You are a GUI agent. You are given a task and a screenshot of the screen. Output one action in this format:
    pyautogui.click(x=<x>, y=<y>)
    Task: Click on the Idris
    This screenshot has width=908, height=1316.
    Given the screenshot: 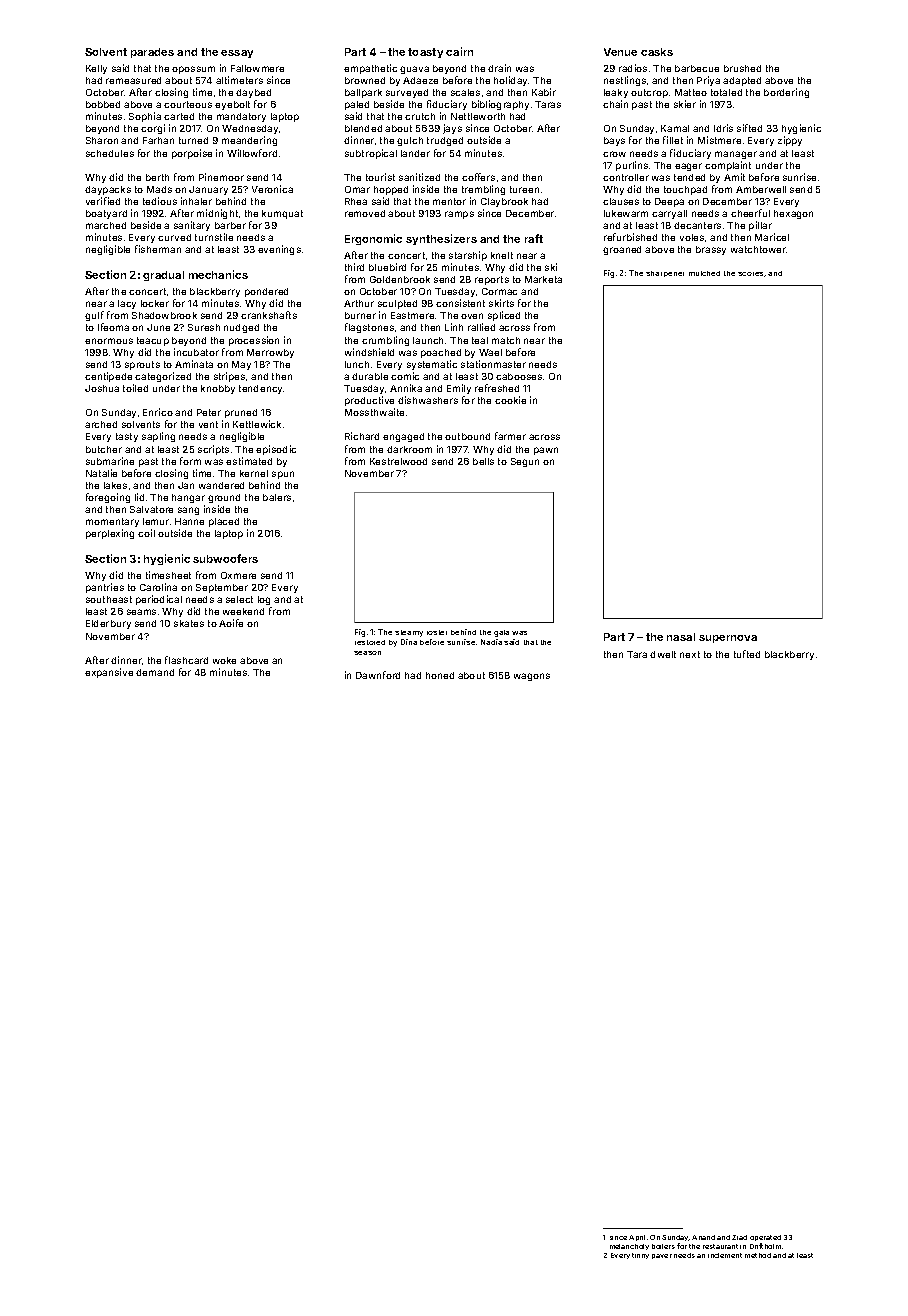 What is the action you would take?
    pyautogui.click(x=723, y=128)
